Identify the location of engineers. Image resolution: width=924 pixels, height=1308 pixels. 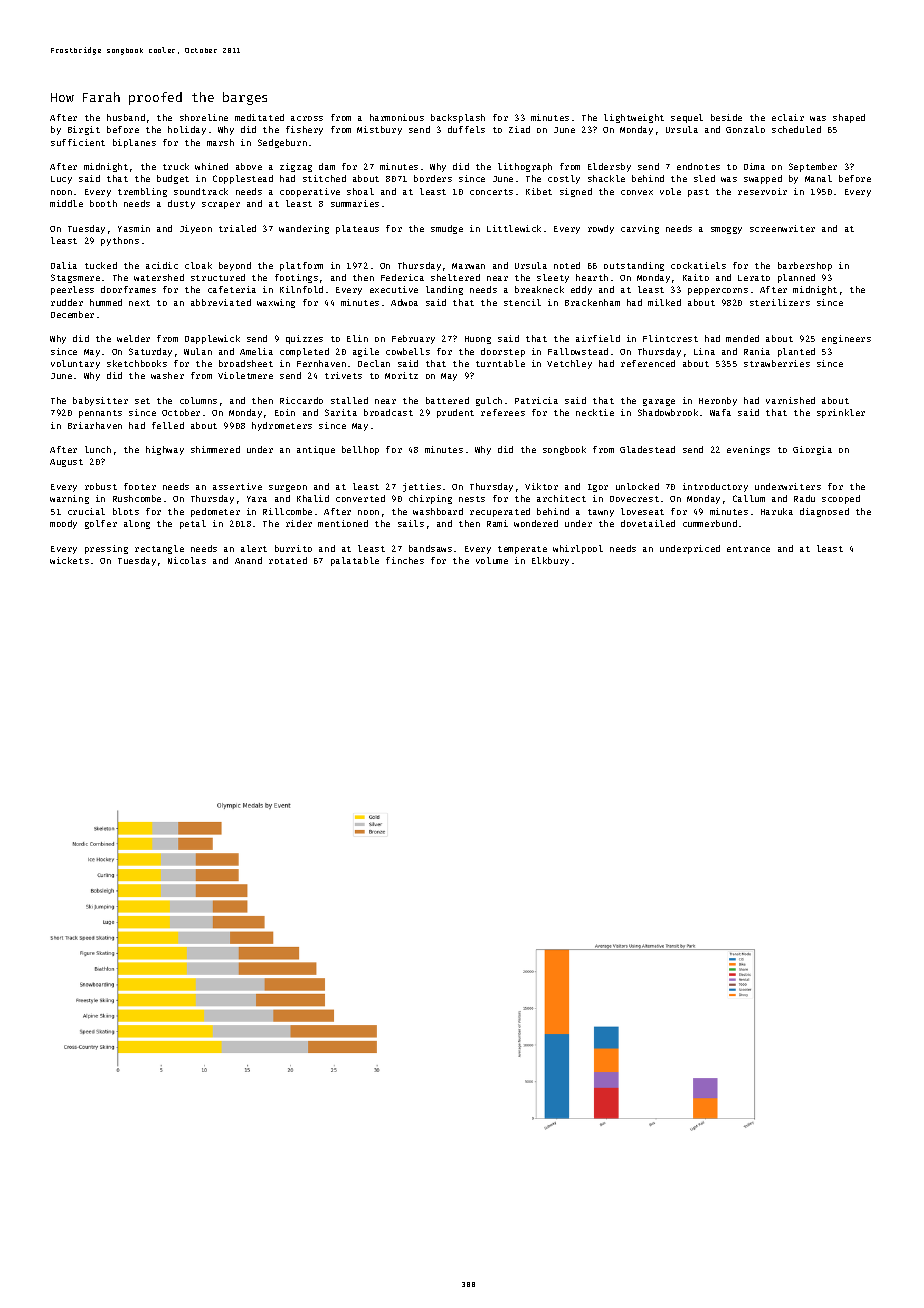
(846, 339).
